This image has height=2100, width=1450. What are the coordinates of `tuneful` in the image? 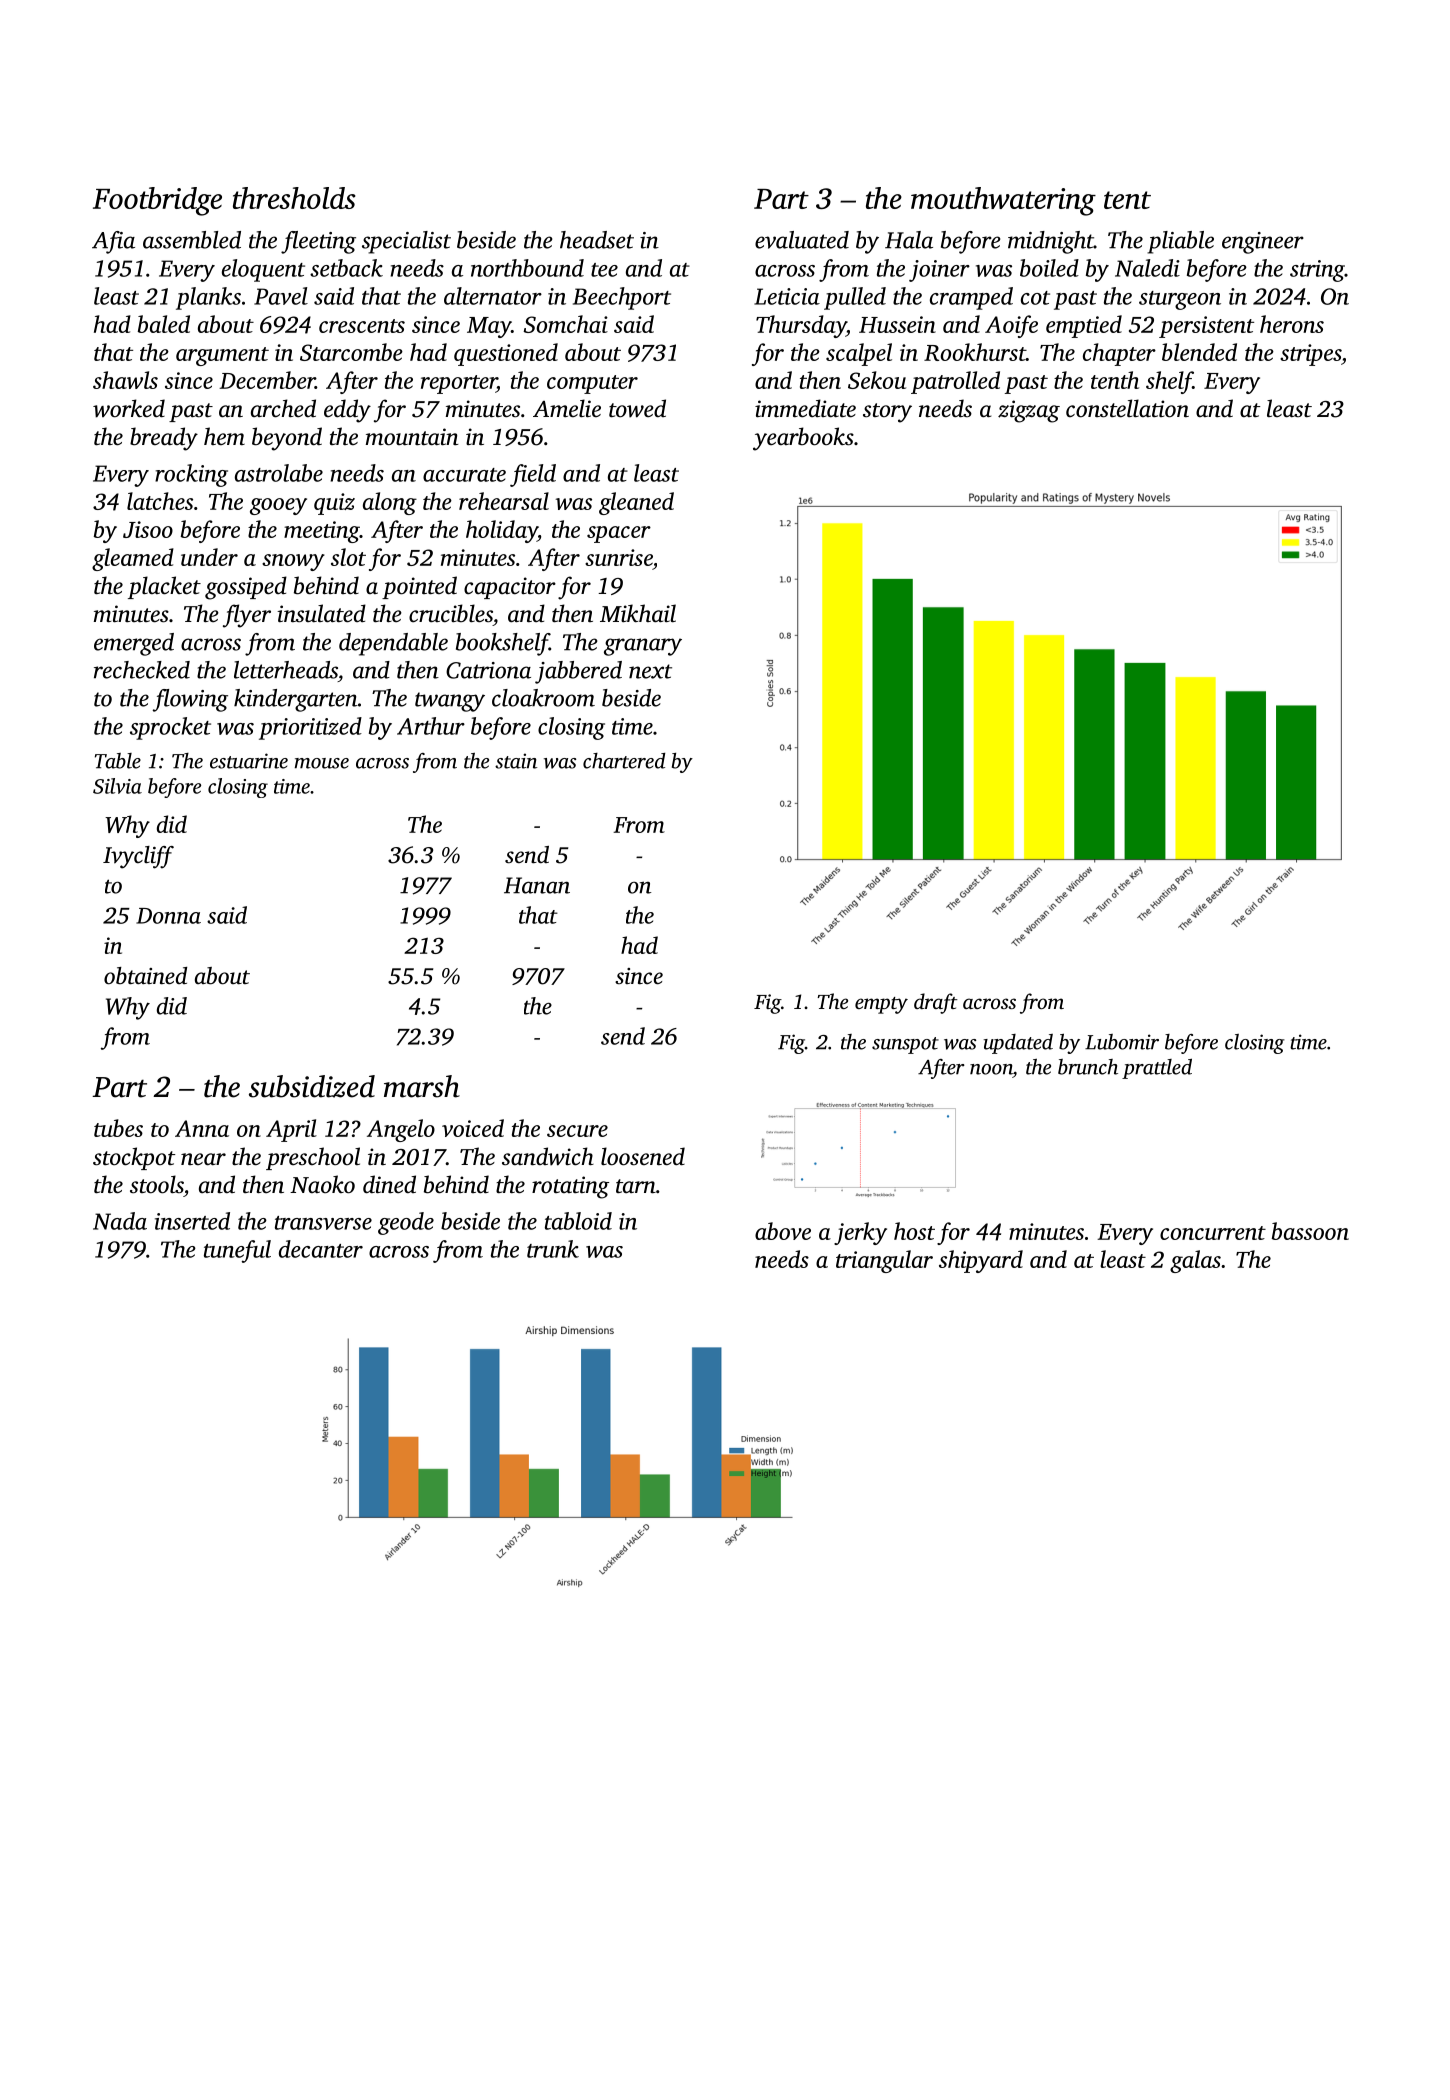 It's located at (237, 1251).
